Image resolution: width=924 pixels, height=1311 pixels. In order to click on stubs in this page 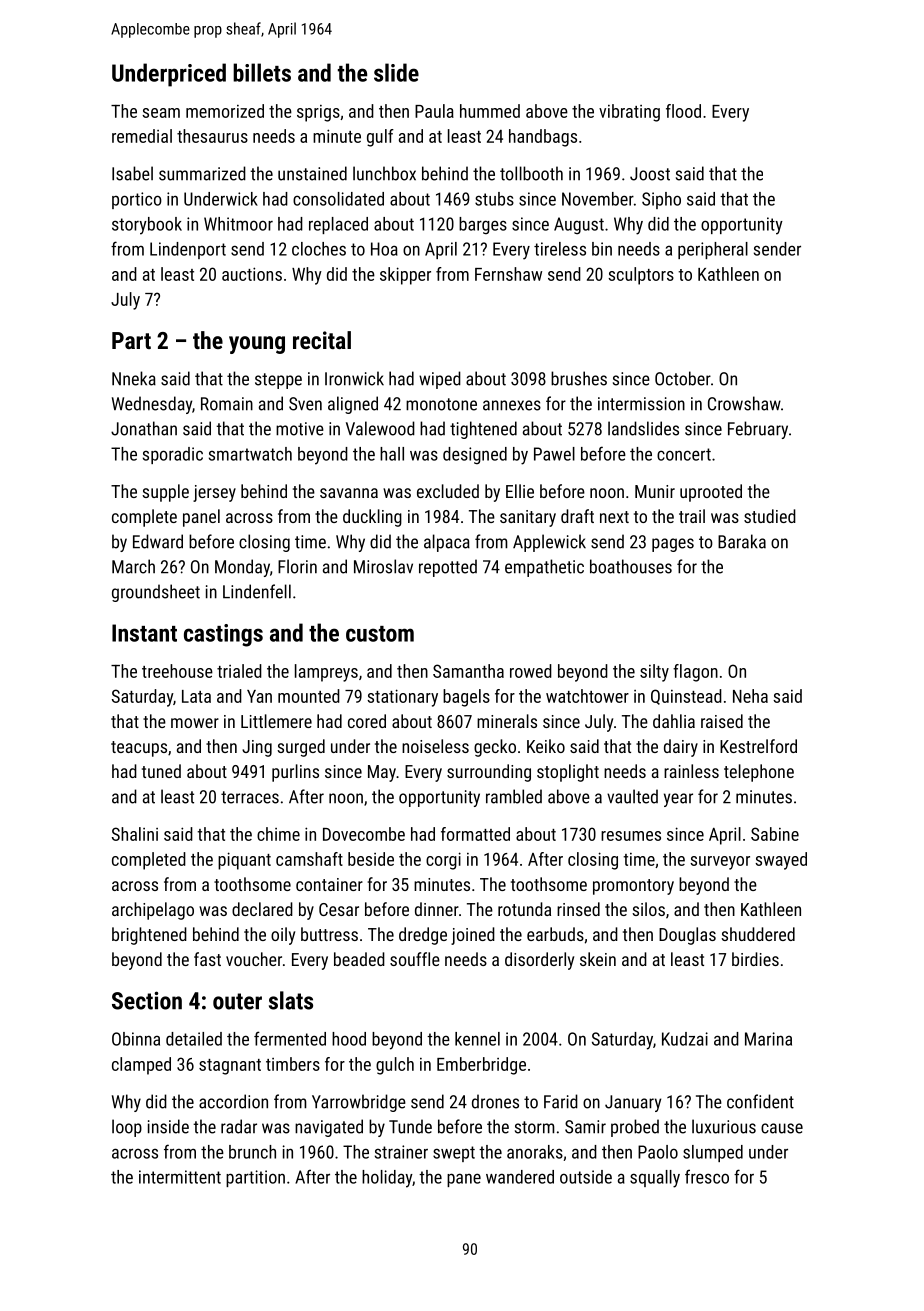, I will do `click(494, 199)`.
